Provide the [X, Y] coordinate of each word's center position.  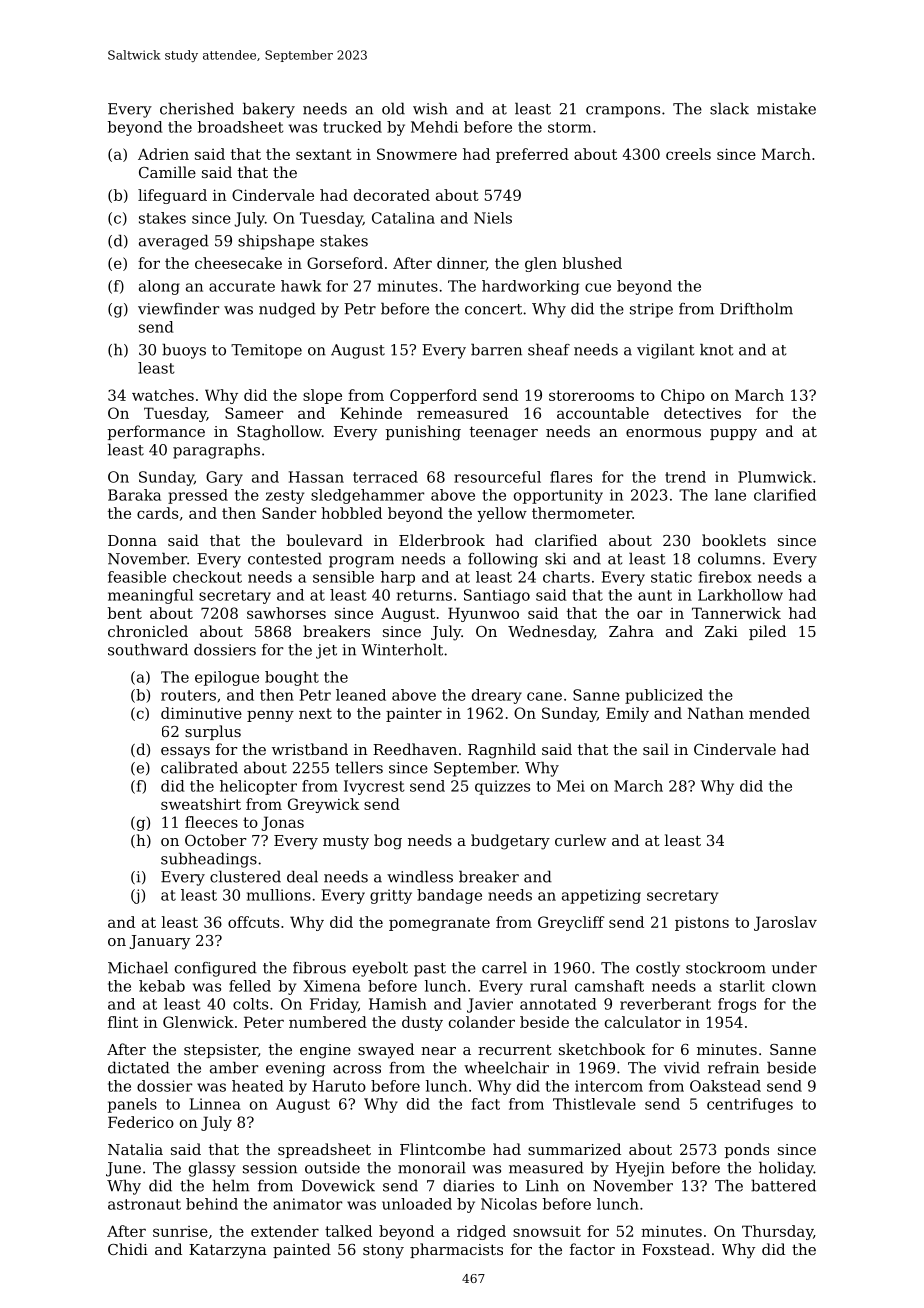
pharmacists [456, 1250]
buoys [184, 351]
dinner [461, 263]
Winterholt [402, 649]
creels [688, 154]
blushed [592, 263]
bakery [269, 110]
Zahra [631, 631]
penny [270, 716]
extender [285, 1231]
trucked [352, 127]
